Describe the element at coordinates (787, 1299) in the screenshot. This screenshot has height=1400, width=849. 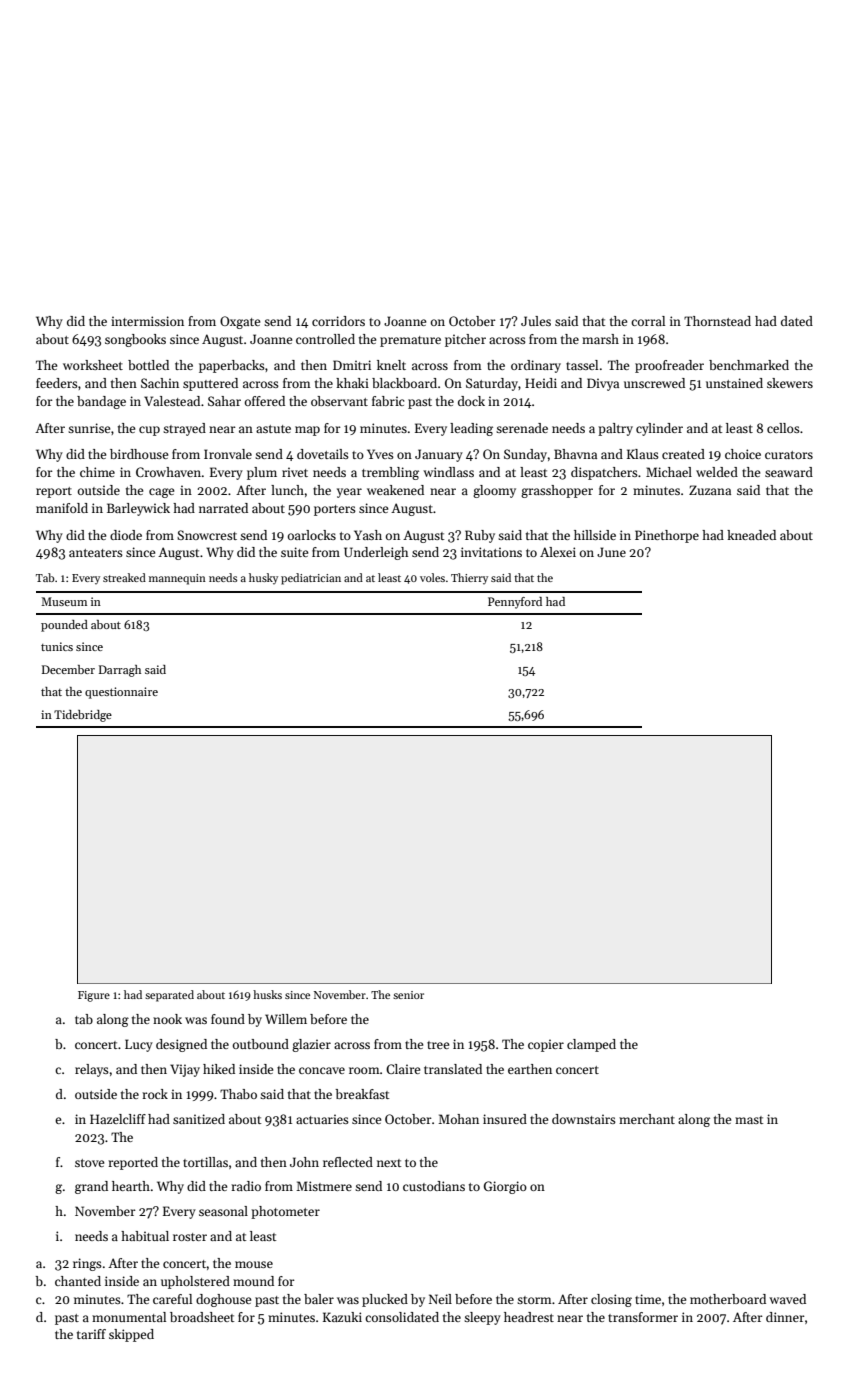
I see `waved` at that location.
